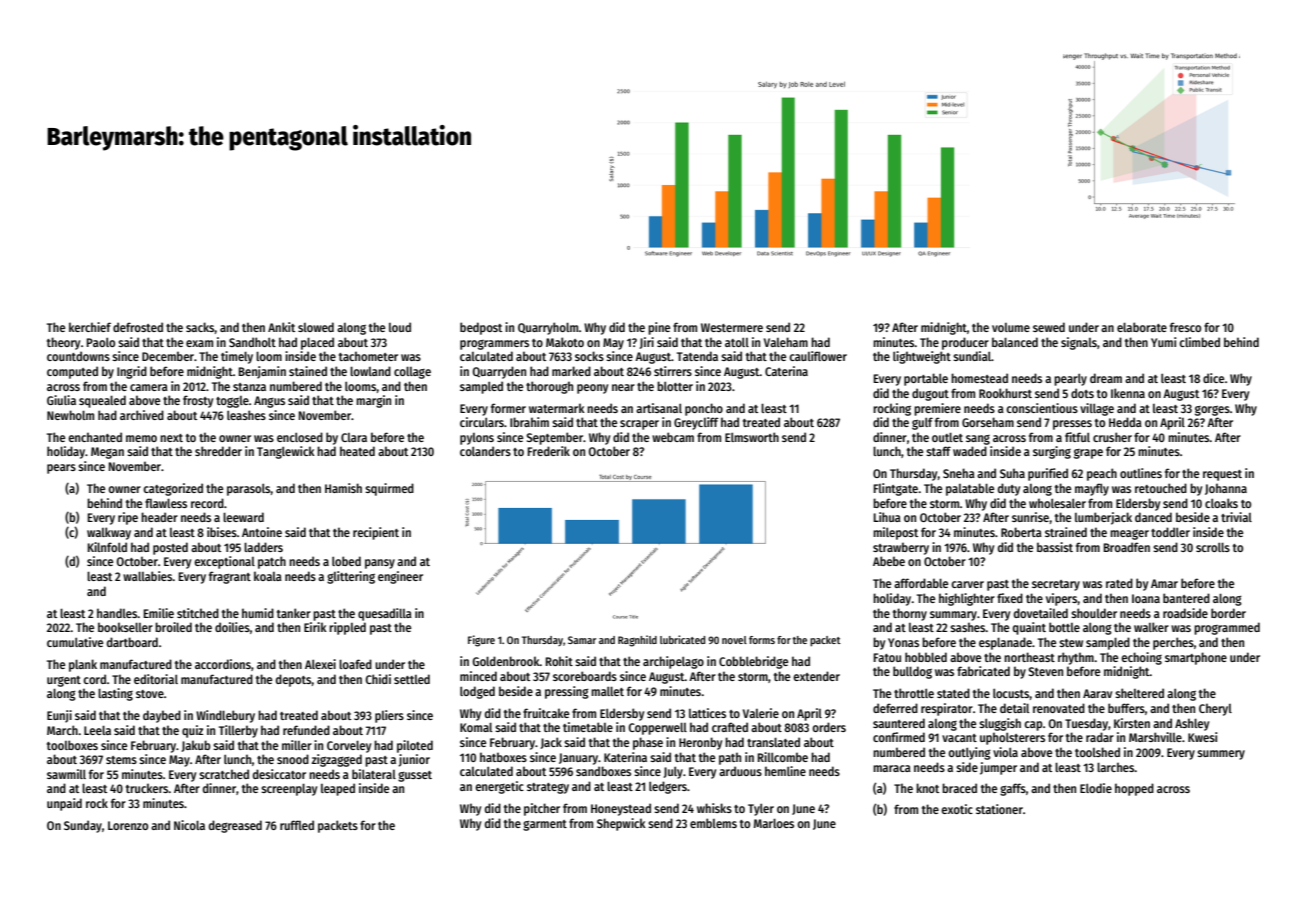  Describe the element at coordinates (294, 613) in the screenshot. I see `tanker` at that location.
